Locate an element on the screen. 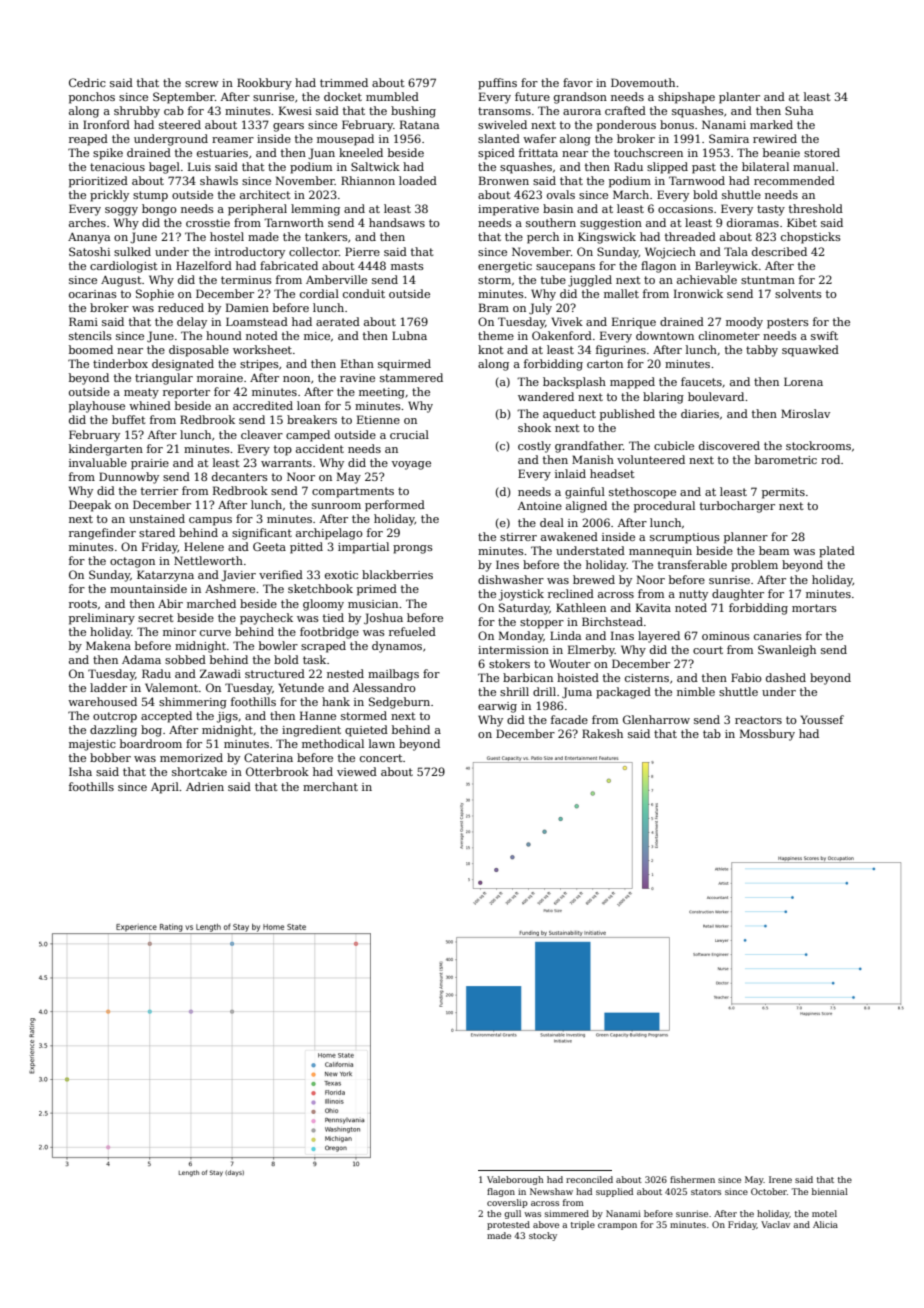 This screenshot has height=1308, width=924. court is located at coordinates (708, 650).
